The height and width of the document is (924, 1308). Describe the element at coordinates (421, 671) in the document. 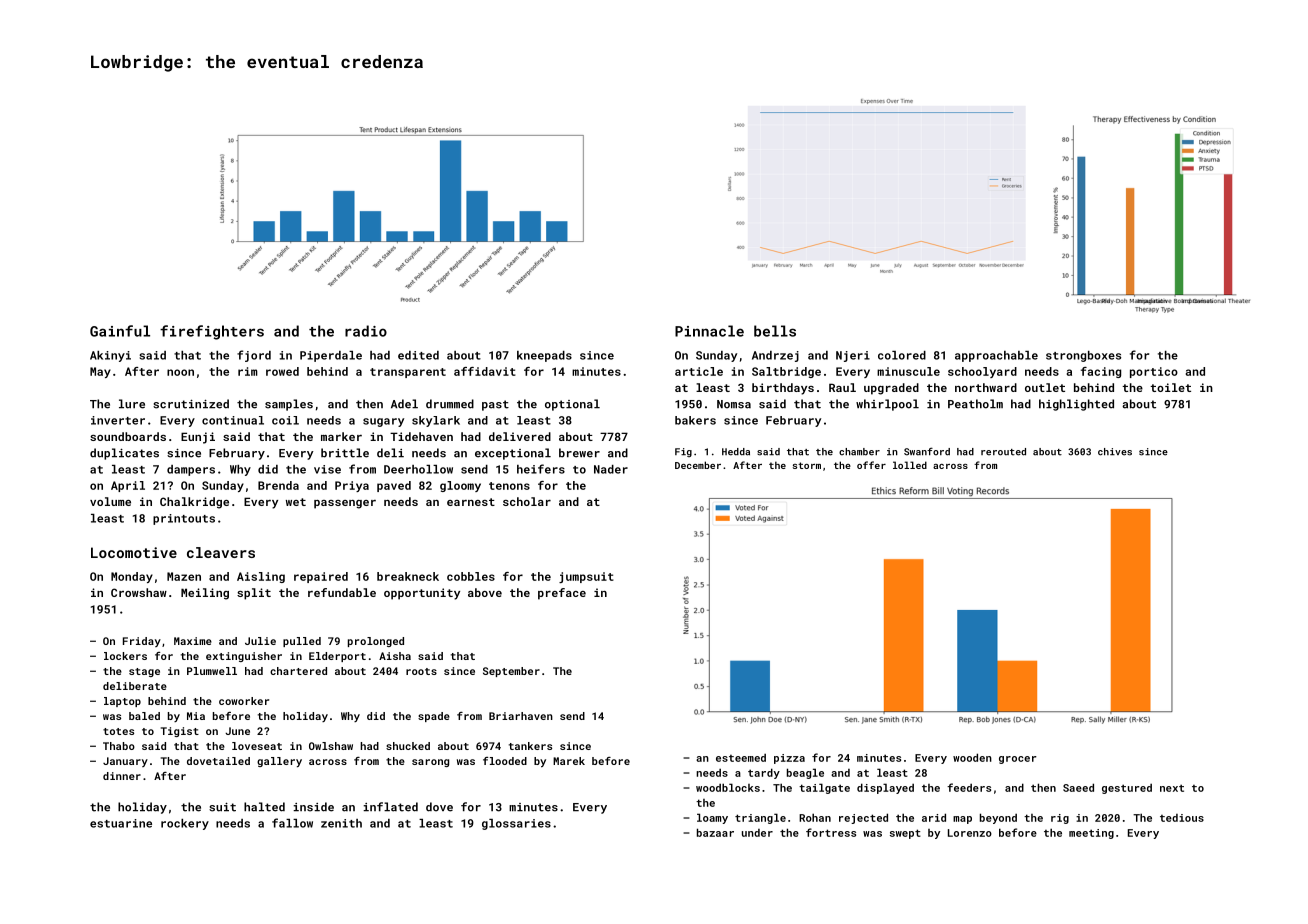

I see `roots` at that location.
